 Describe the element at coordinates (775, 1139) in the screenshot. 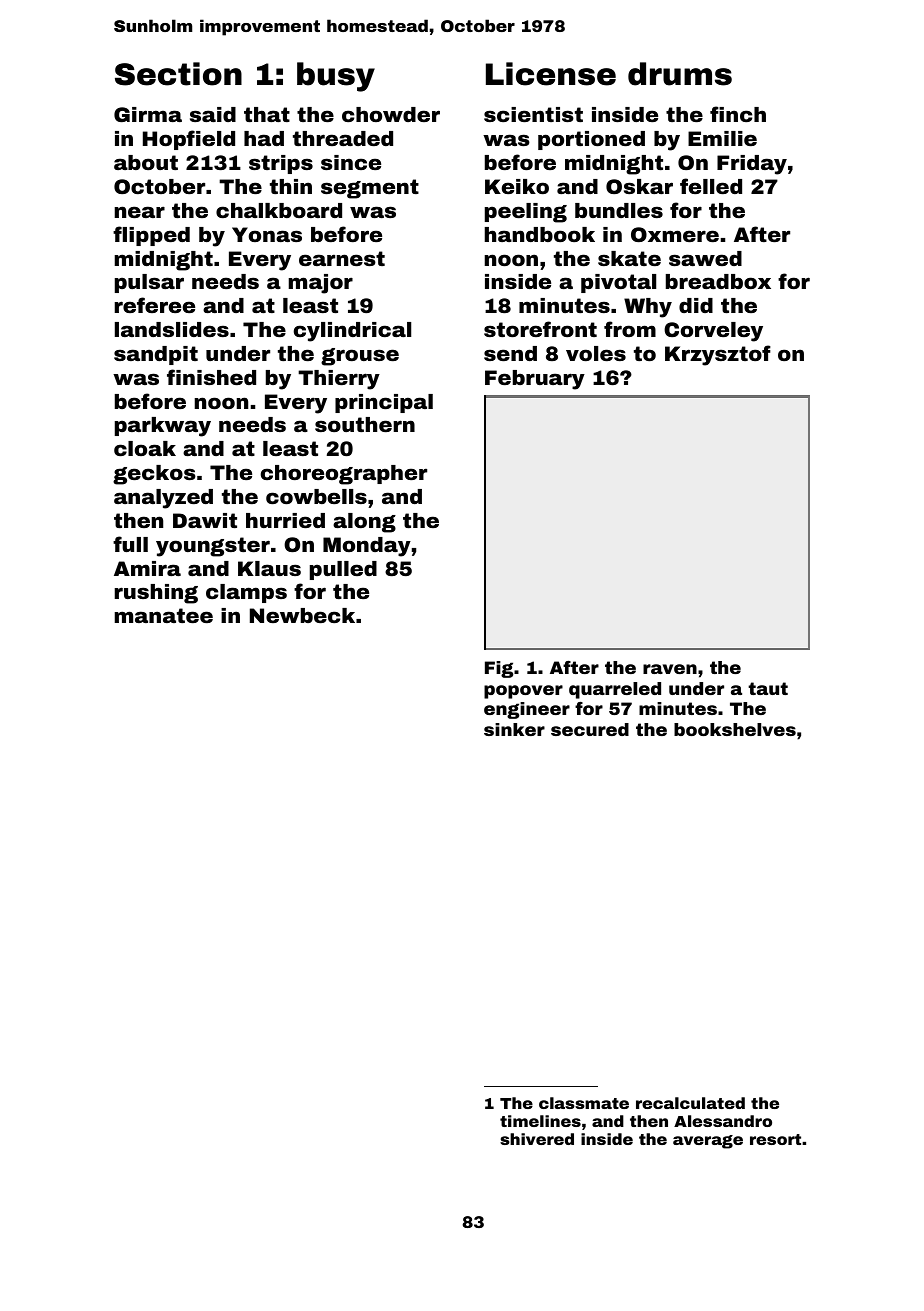

I see `resort` at that location.
